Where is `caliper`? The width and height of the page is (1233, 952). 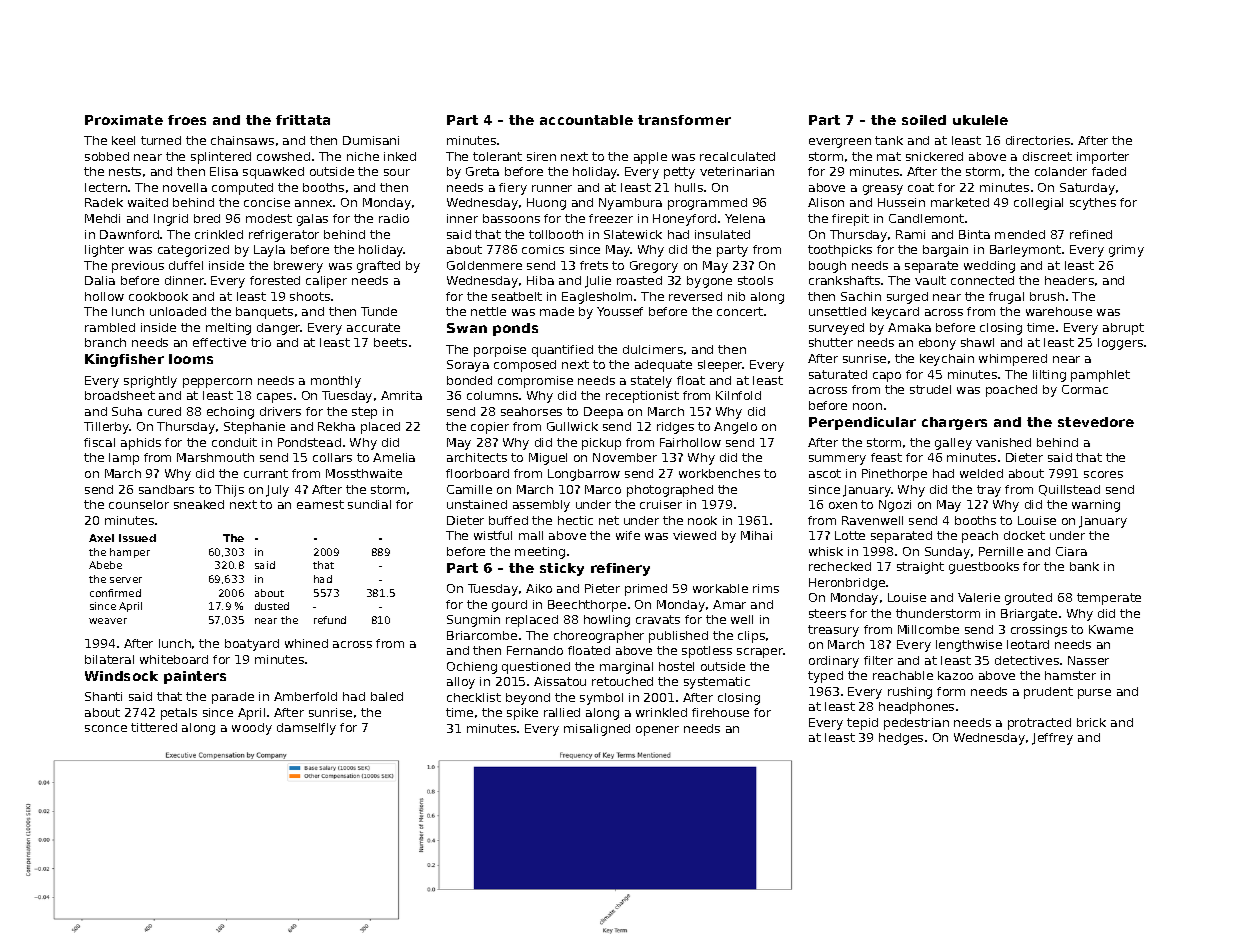
caliper is located at coordinates (326, 282).
